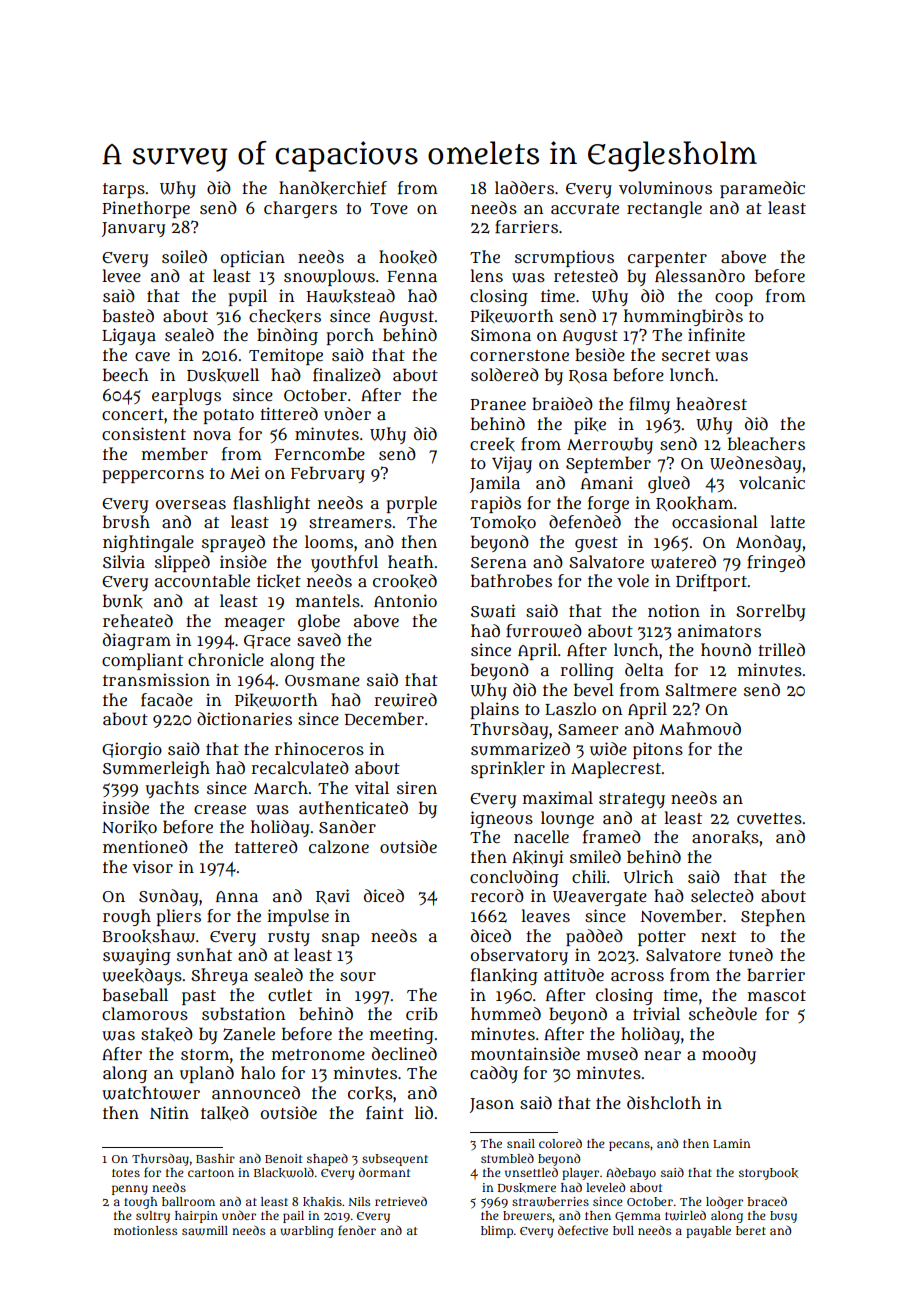 The image size is (908, 1316). What do you see at coordinates (781, 649) in the page?
I see `trilled` at bounding box center [781, 649].
